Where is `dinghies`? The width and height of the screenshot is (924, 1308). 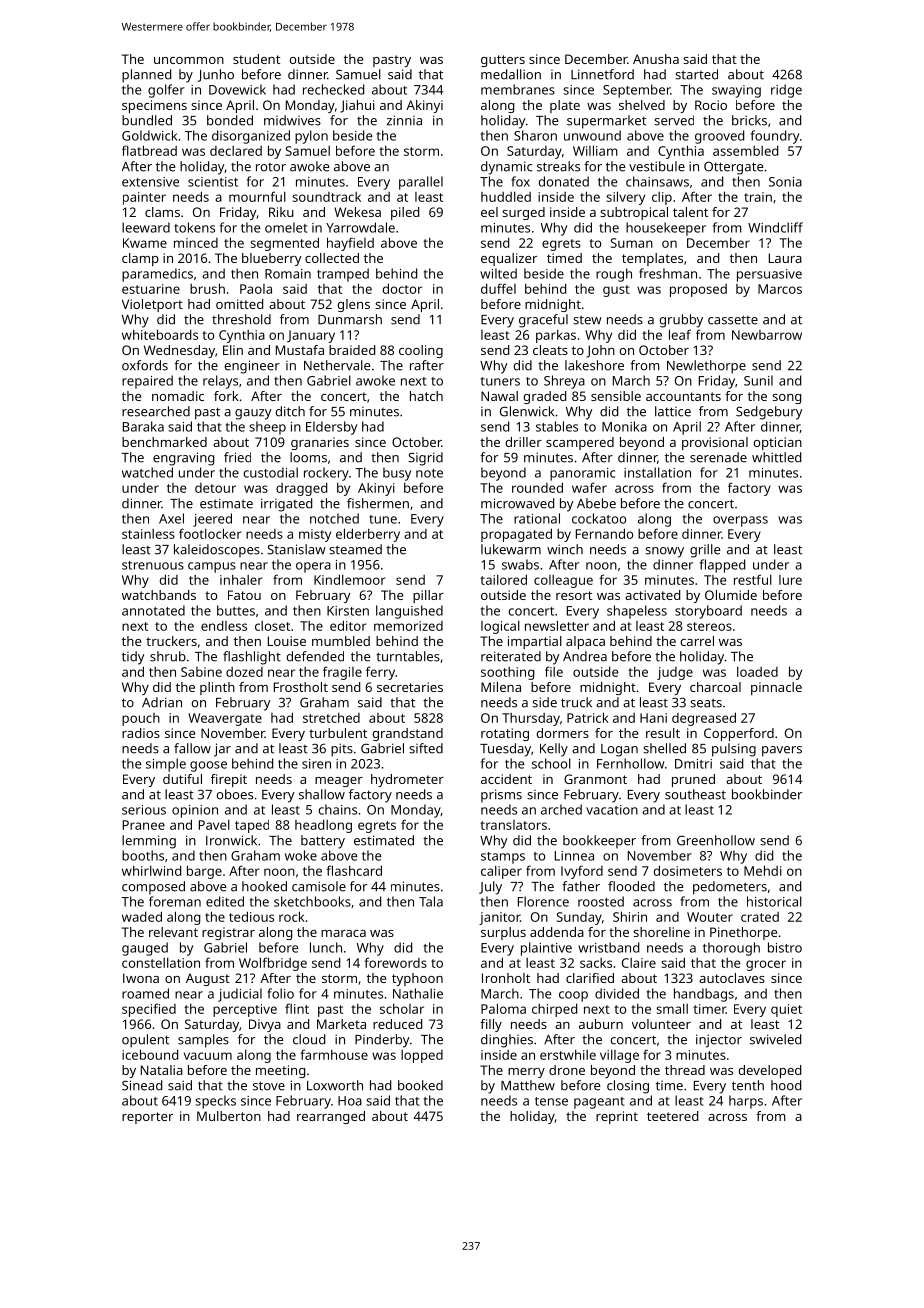
dinghies is located at coordinates (507, 1041).
